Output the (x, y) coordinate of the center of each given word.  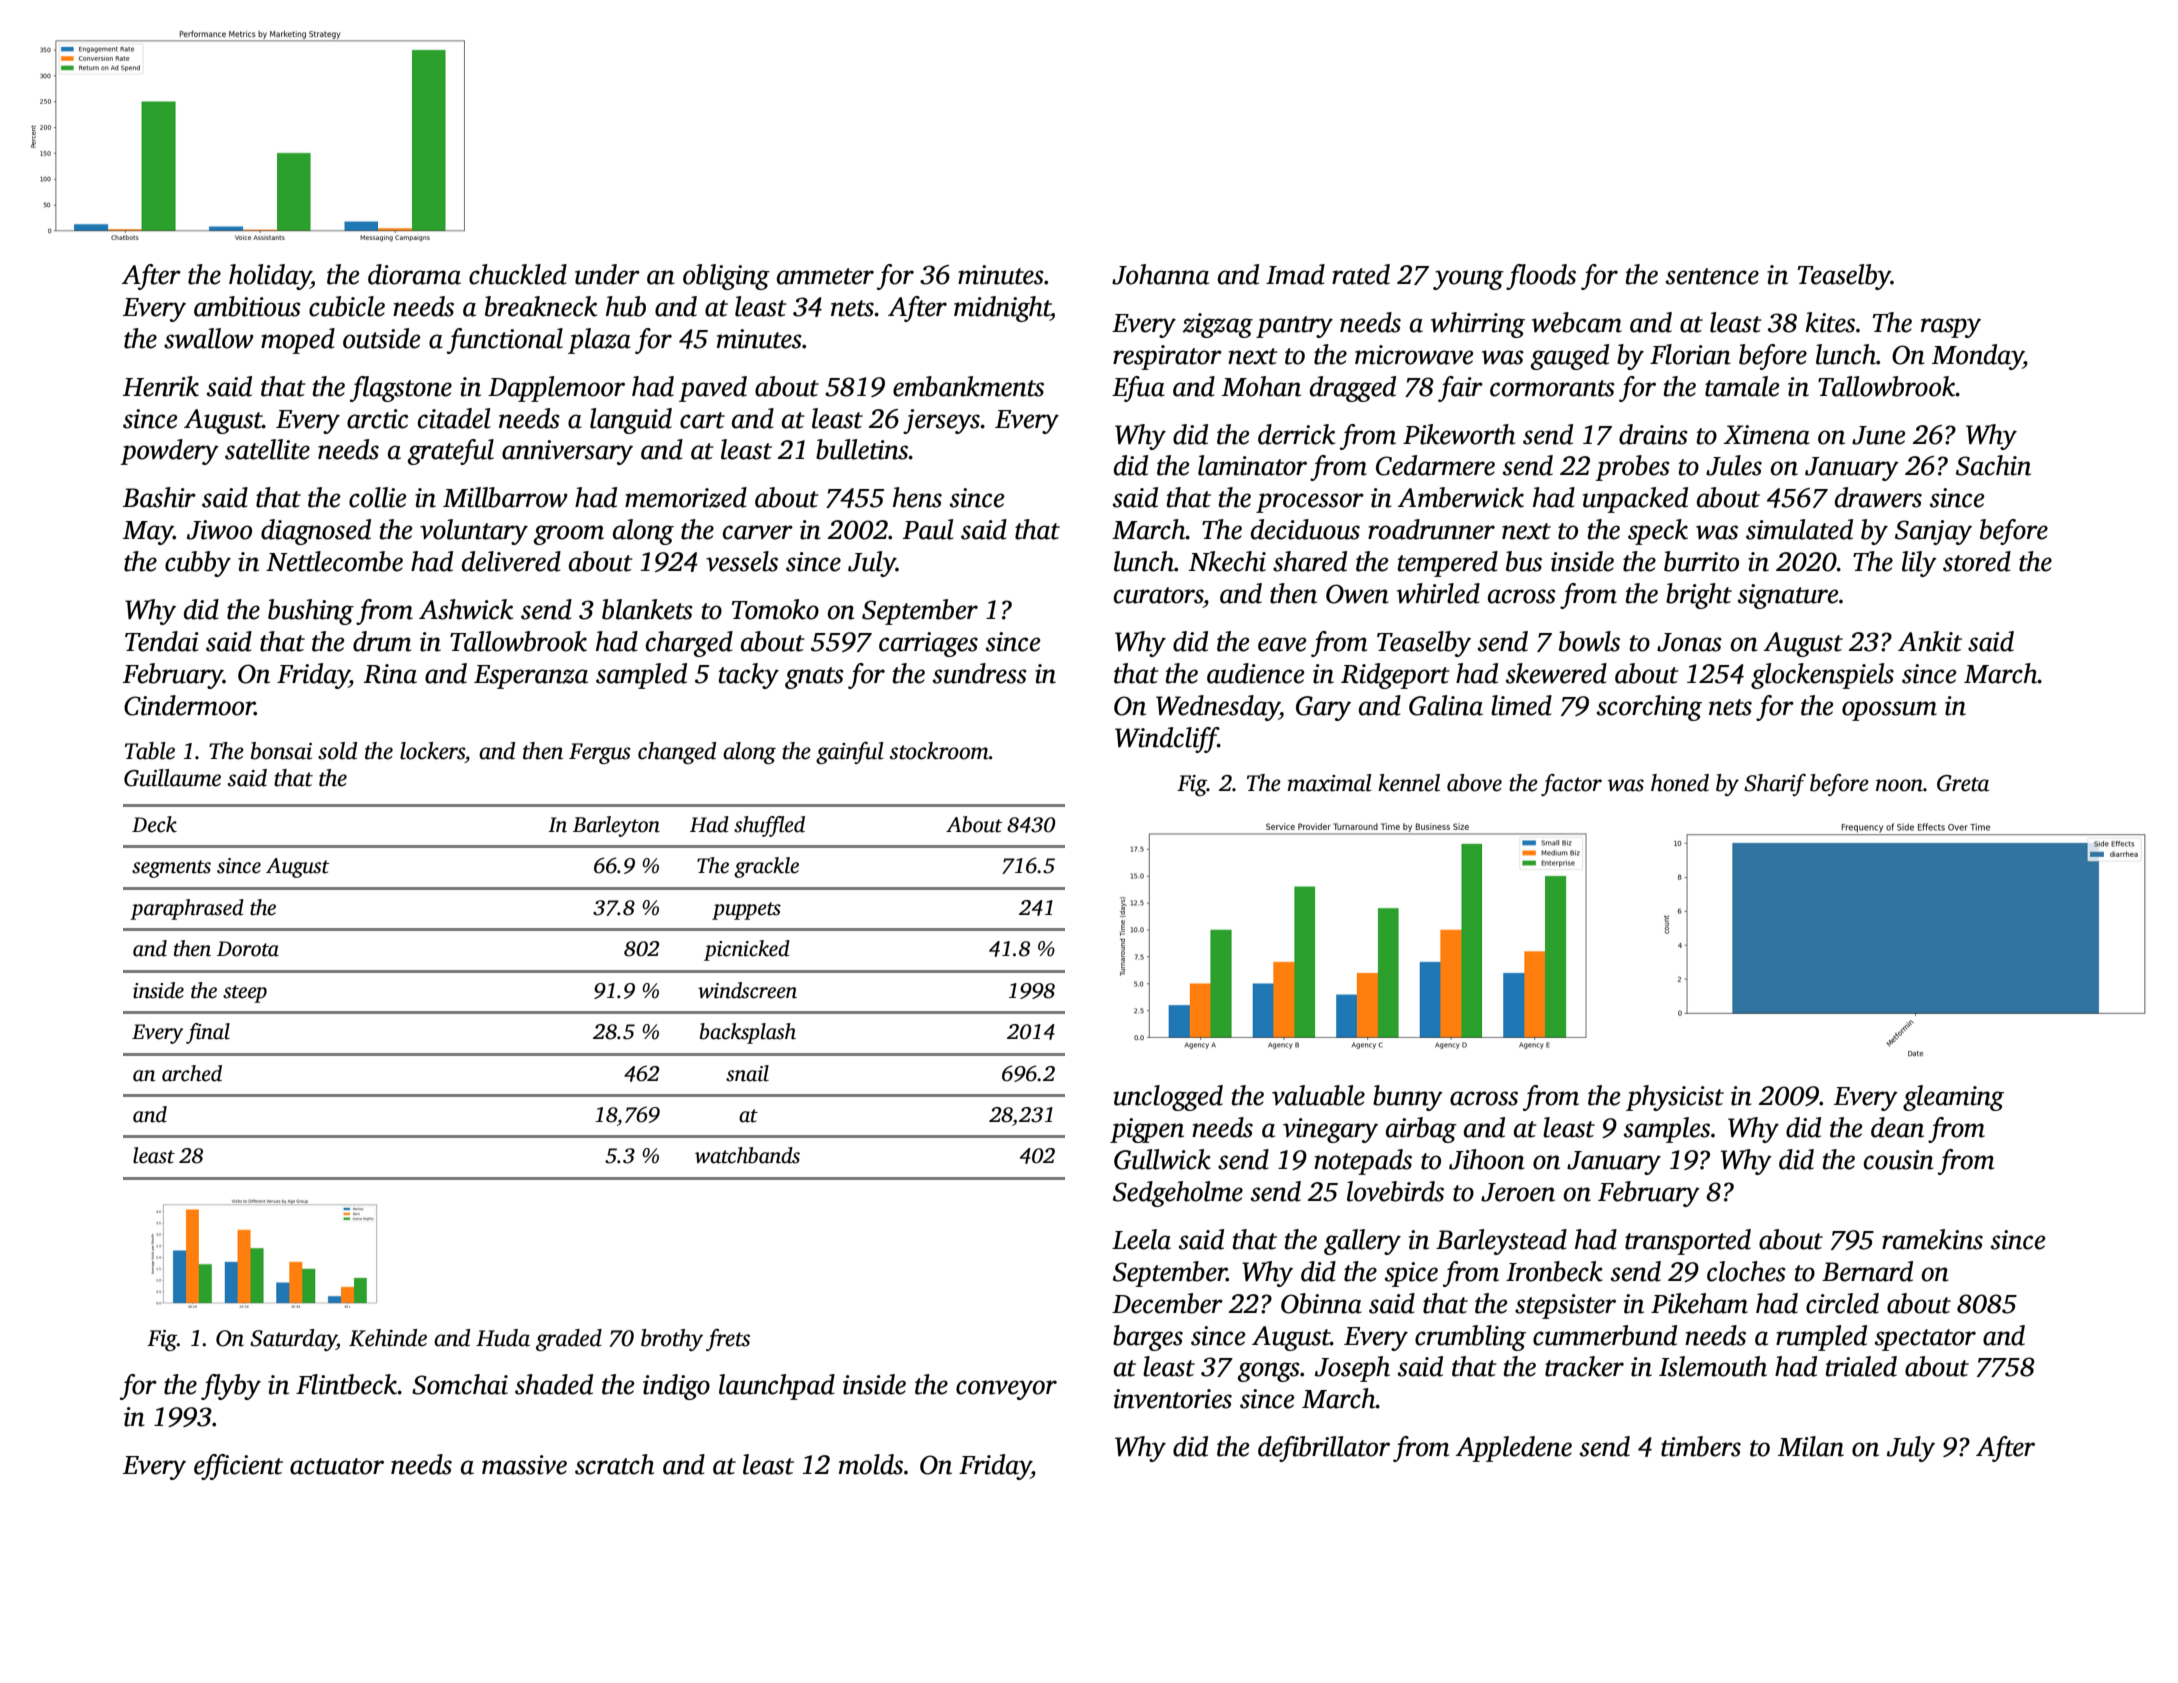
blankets (647, 609)
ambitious (247, 306)
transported (1688, 1242)
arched (192, 1073)
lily (1919, 564)
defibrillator (1324, 1449)
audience (1256, 673)
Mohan (1261, 386)
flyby (231, 1387)
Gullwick (1162, 1159)
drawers (1878, 497)
